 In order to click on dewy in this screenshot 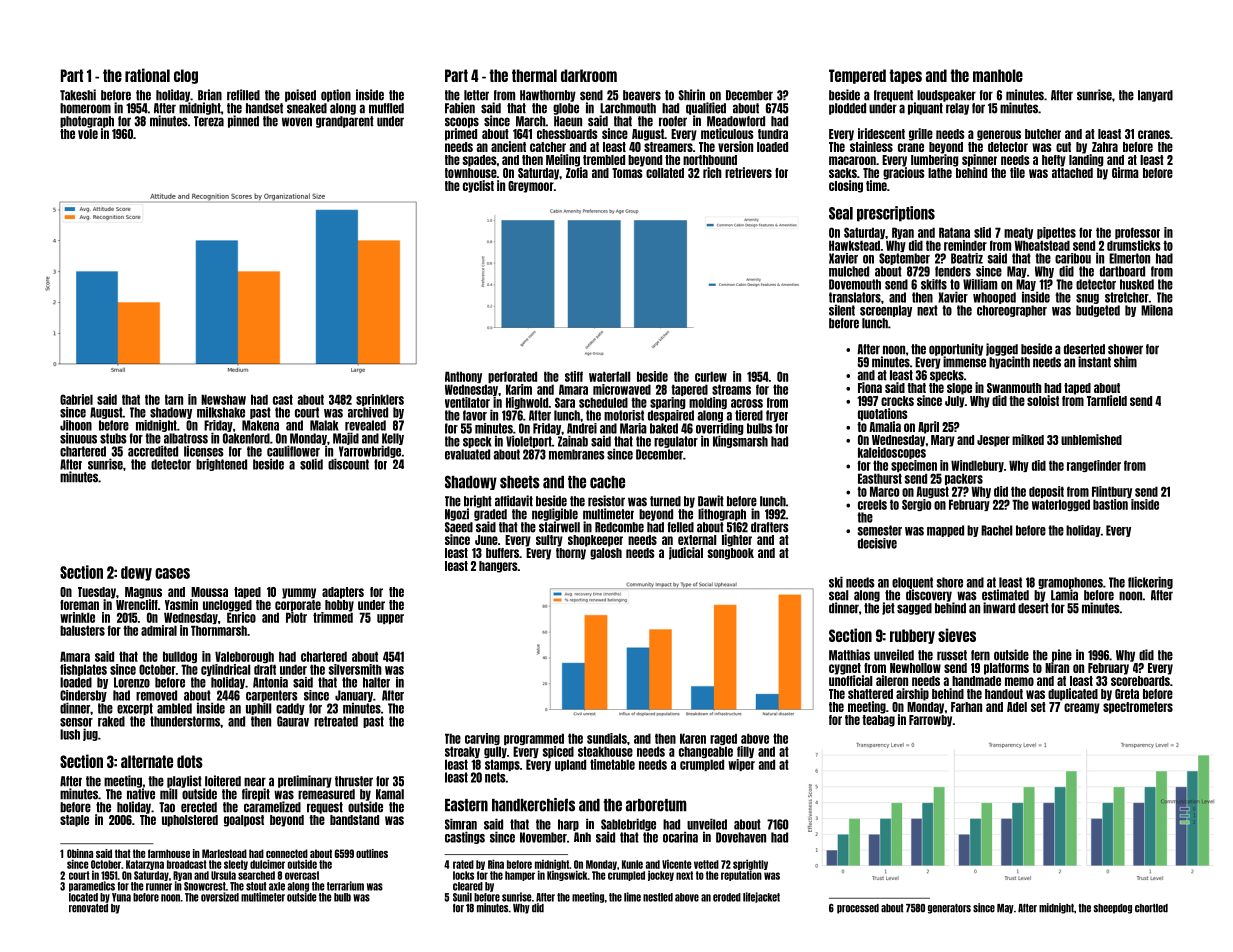, I will do `click(136, 573)`.
